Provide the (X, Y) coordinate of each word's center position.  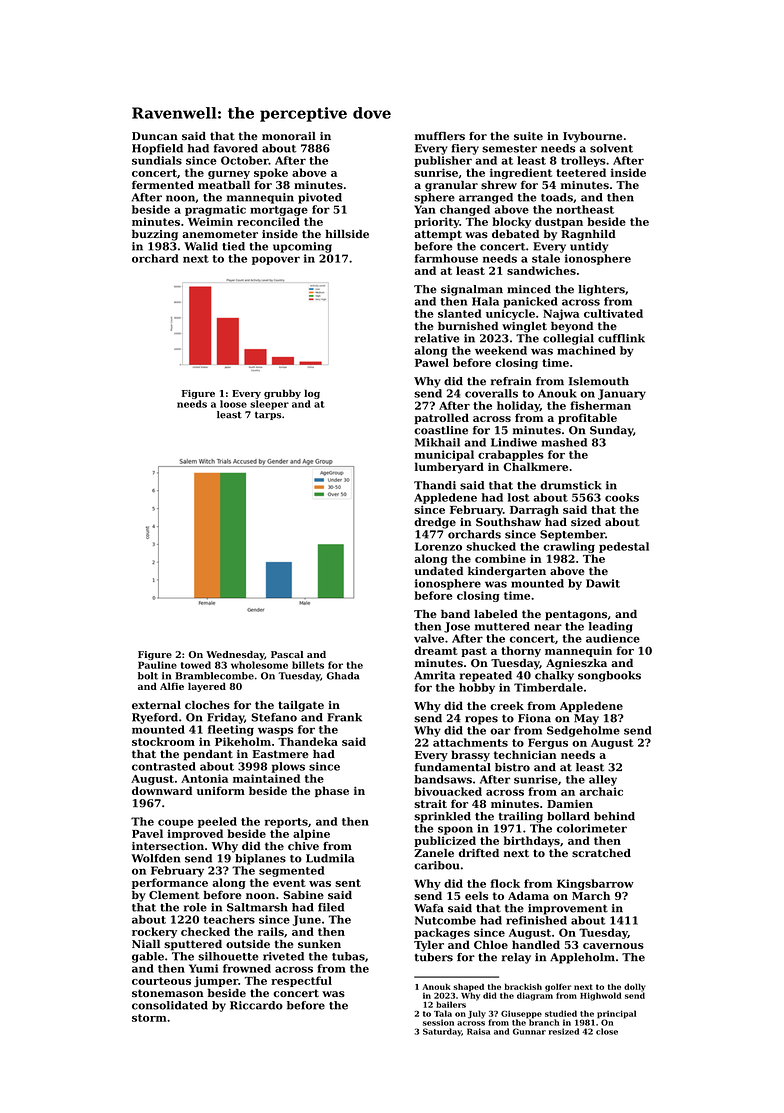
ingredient (521, 173)
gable (148, 957)
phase (332, 791)
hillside (347, 234)
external (156, 705)
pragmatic (215, 210)
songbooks (609, 676)
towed (196, 665)
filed (331, 907)
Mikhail (437, 442)
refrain (511, 381)
